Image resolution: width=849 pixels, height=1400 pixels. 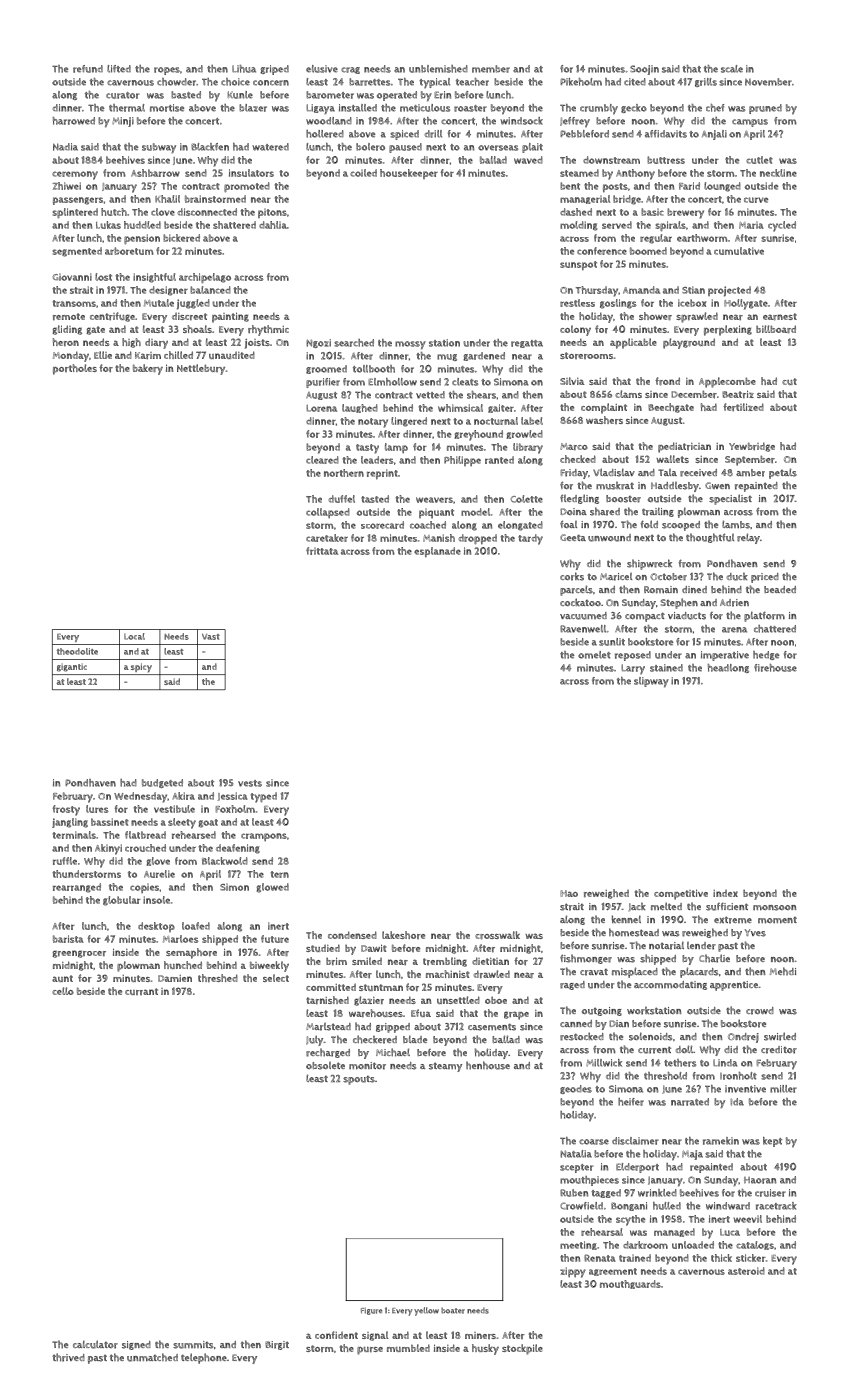 What do you see at coordinates (129, 251) in the screenshot?
I see `arboretum` at bounding box center [129, 251].
